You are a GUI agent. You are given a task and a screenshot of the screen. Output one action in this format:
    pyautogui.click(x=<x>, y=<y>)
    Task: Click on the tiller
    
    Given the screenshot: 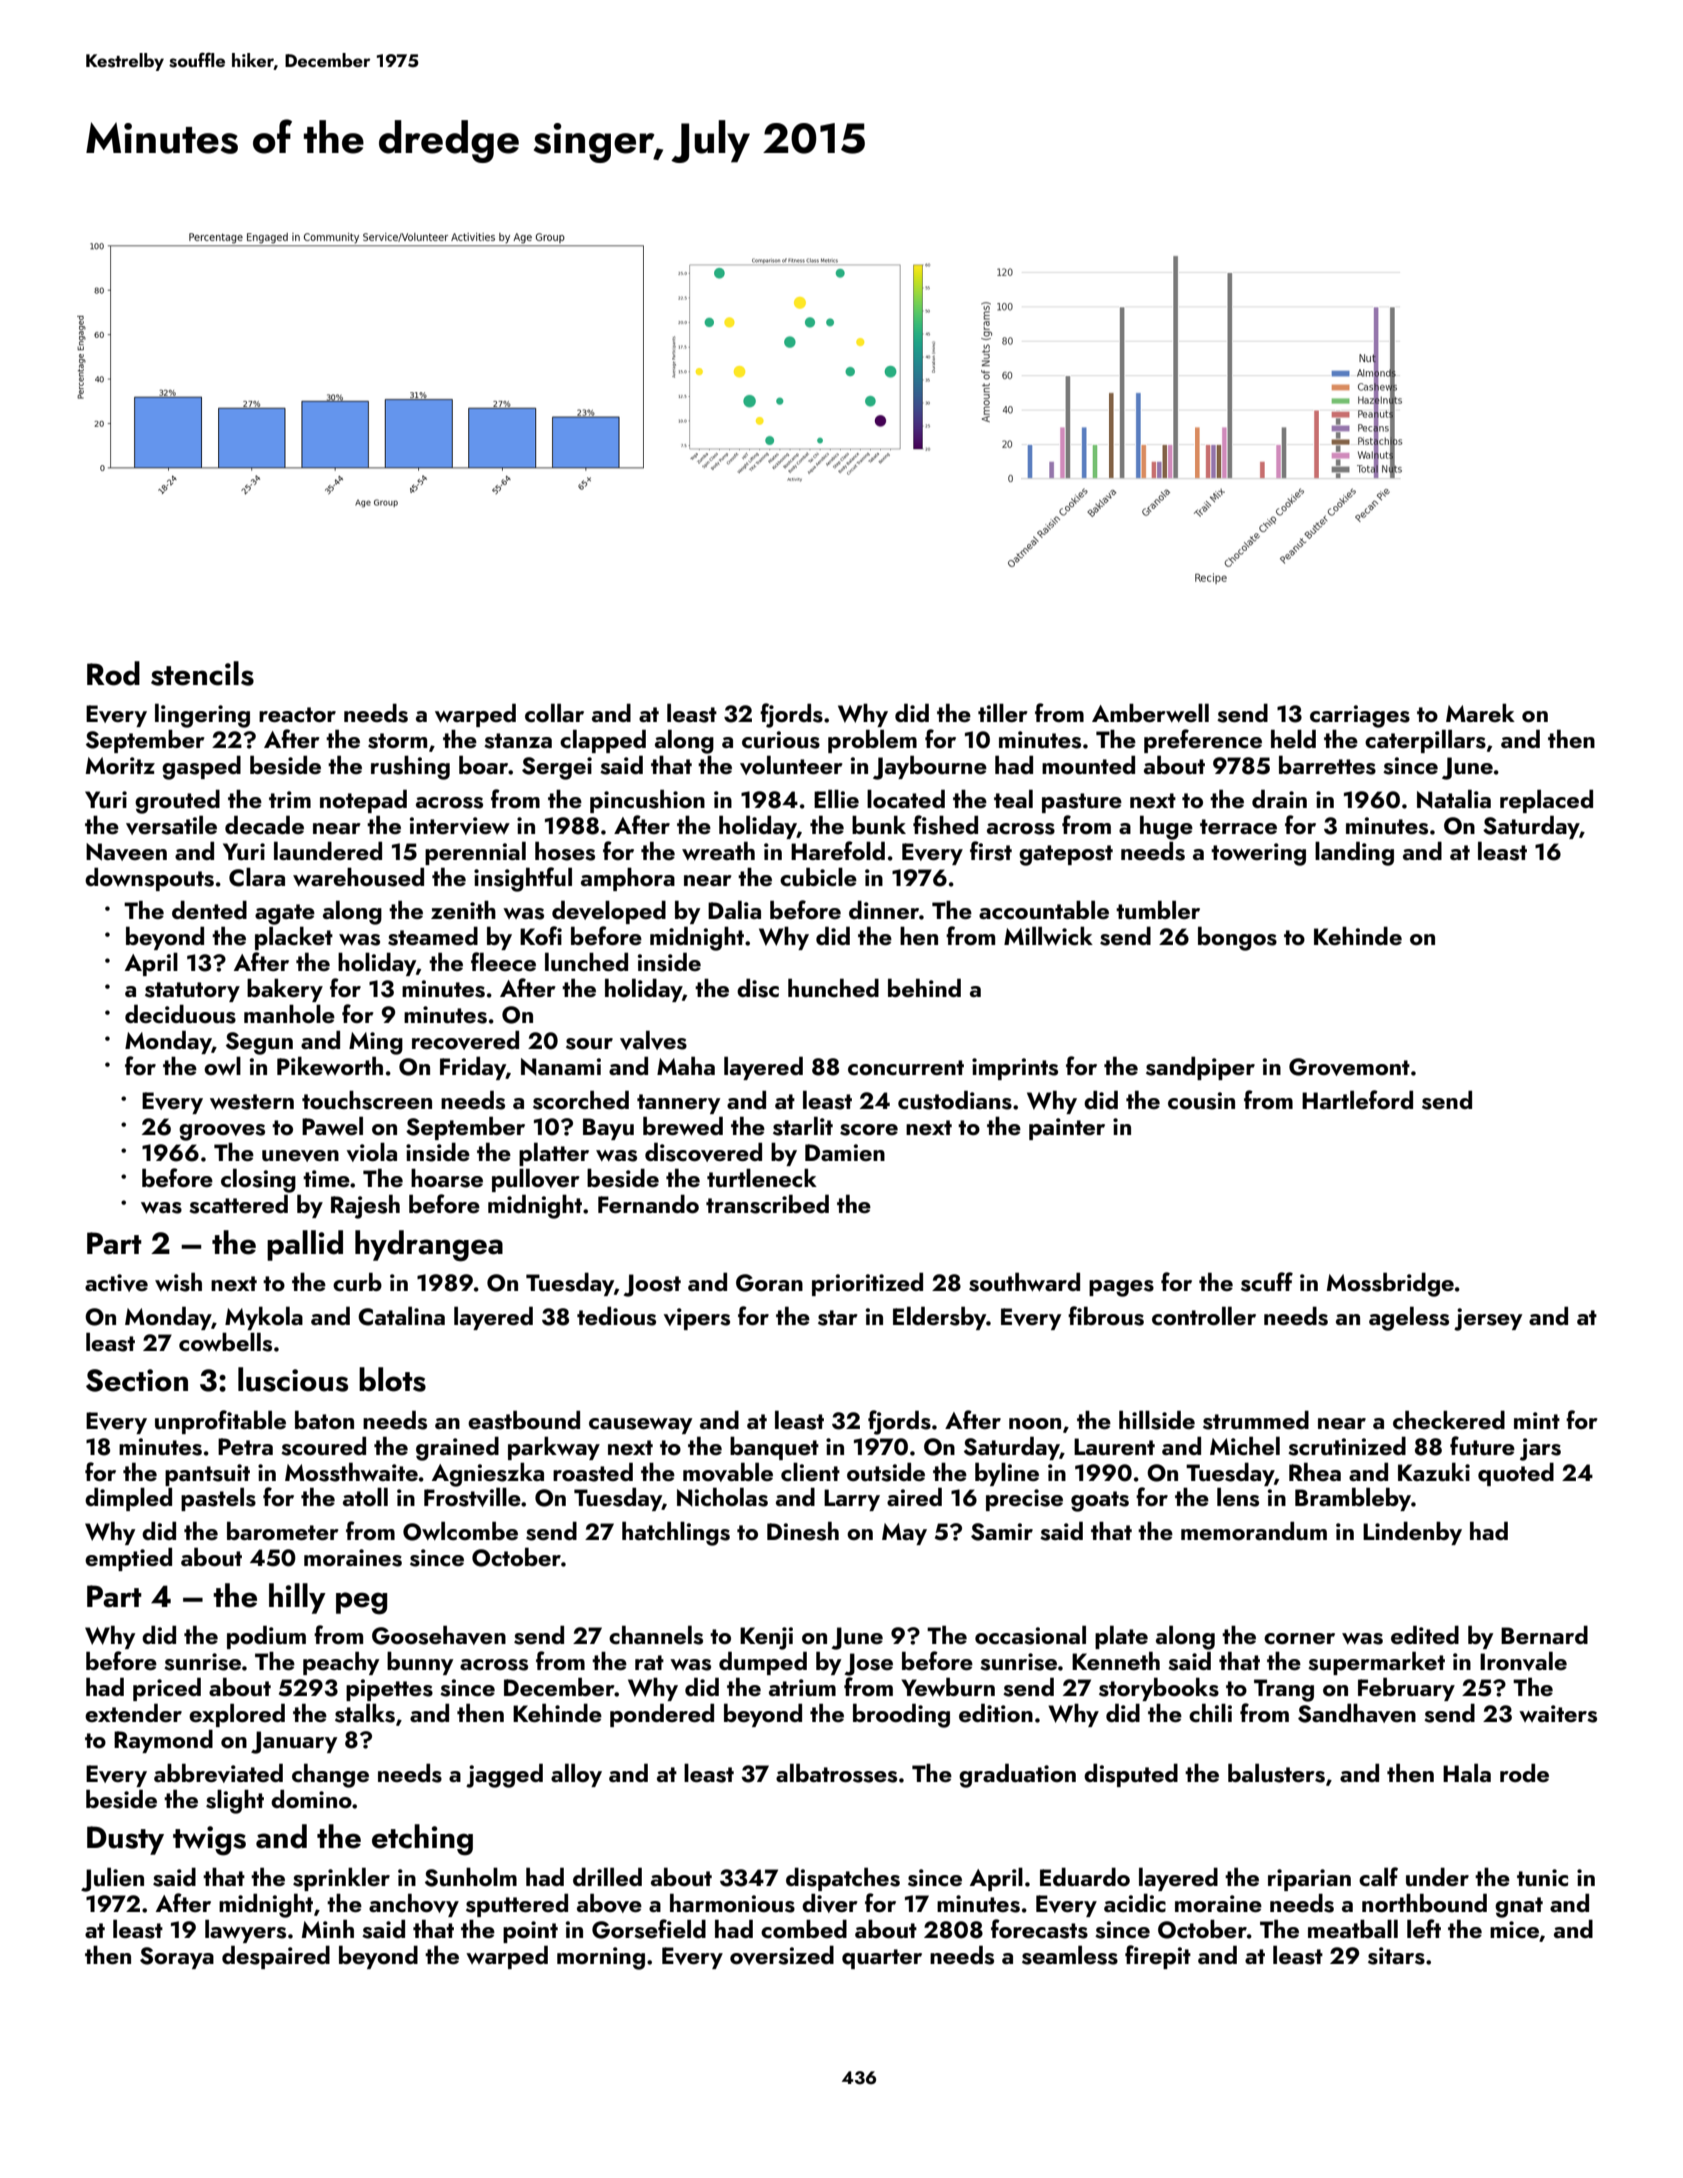 What is the action you would take?
    pyautogui.click(x=1003, y=712)
